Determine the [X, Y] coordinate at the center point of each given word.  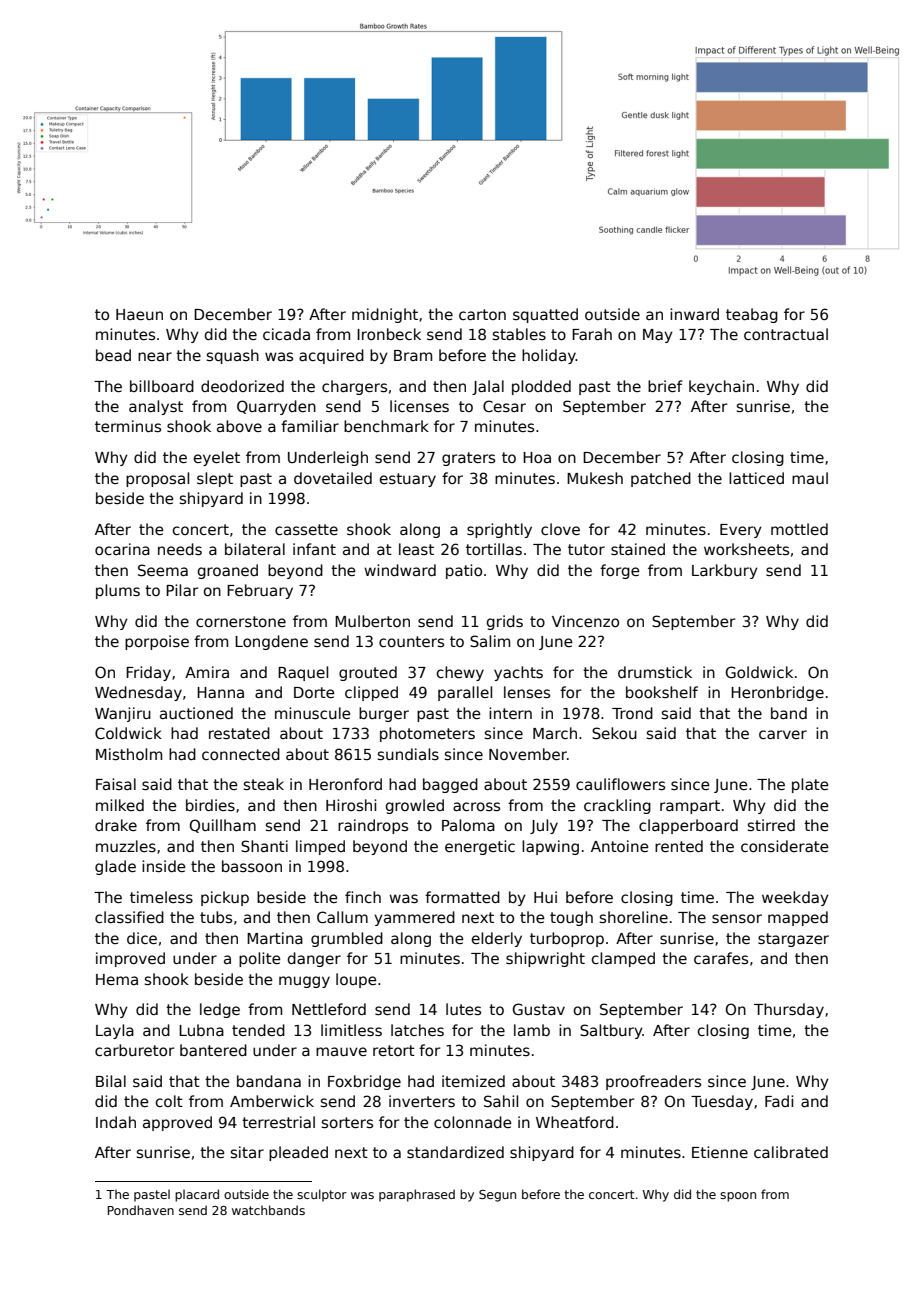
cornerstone [241, 621]
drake [116, 825]
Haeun [139, 314]
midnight [385, 315]
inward [694, 314]
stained [638, 549]
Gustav [539, 1009]
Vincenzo [585, 621]
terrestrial [278, 1122]
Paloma [468, 825]
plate [810, 785]
